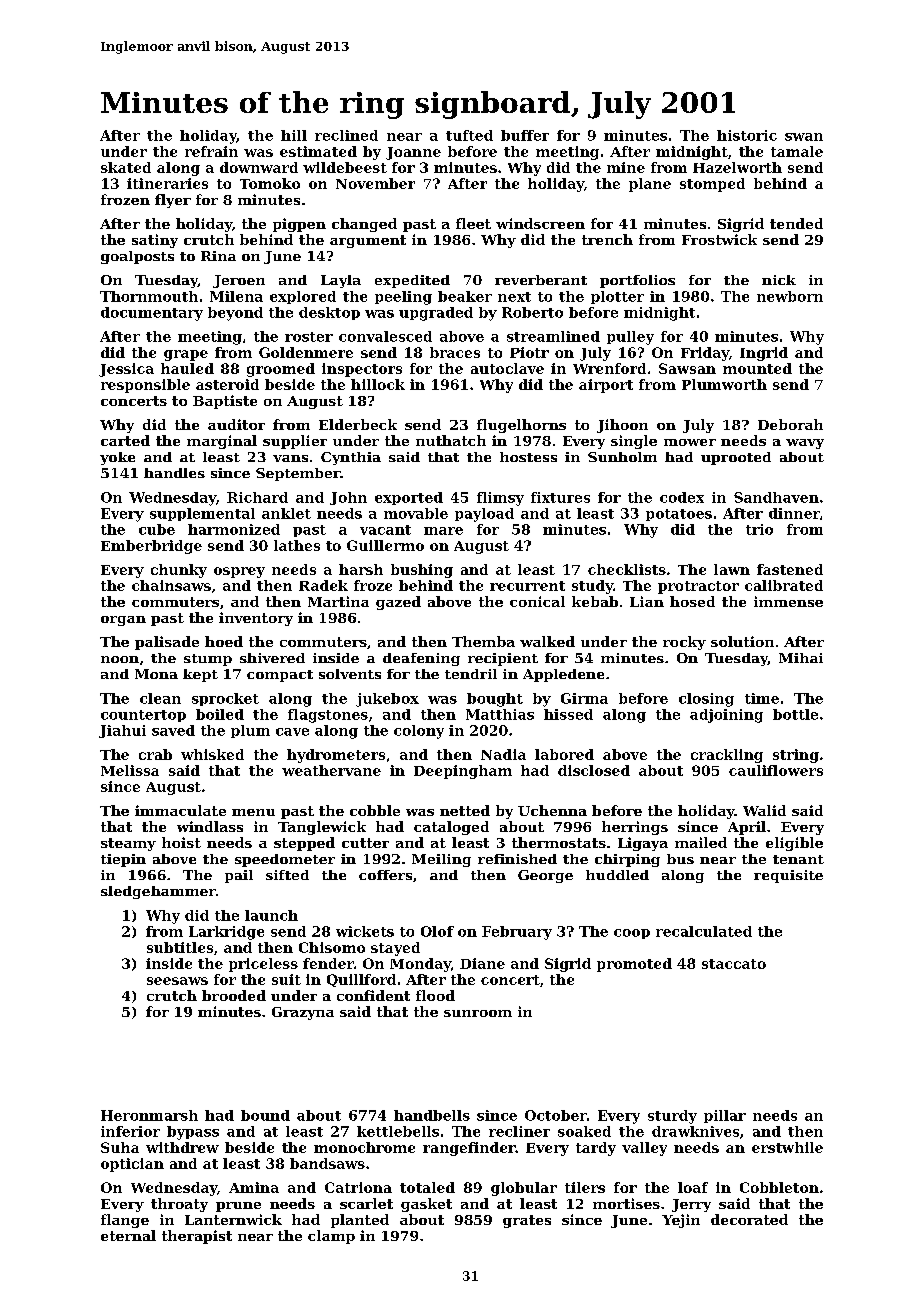 This page has width=924, height=1308. Describe the element at coordinates (235, 314) in the page. I see `beyond` at that location.
